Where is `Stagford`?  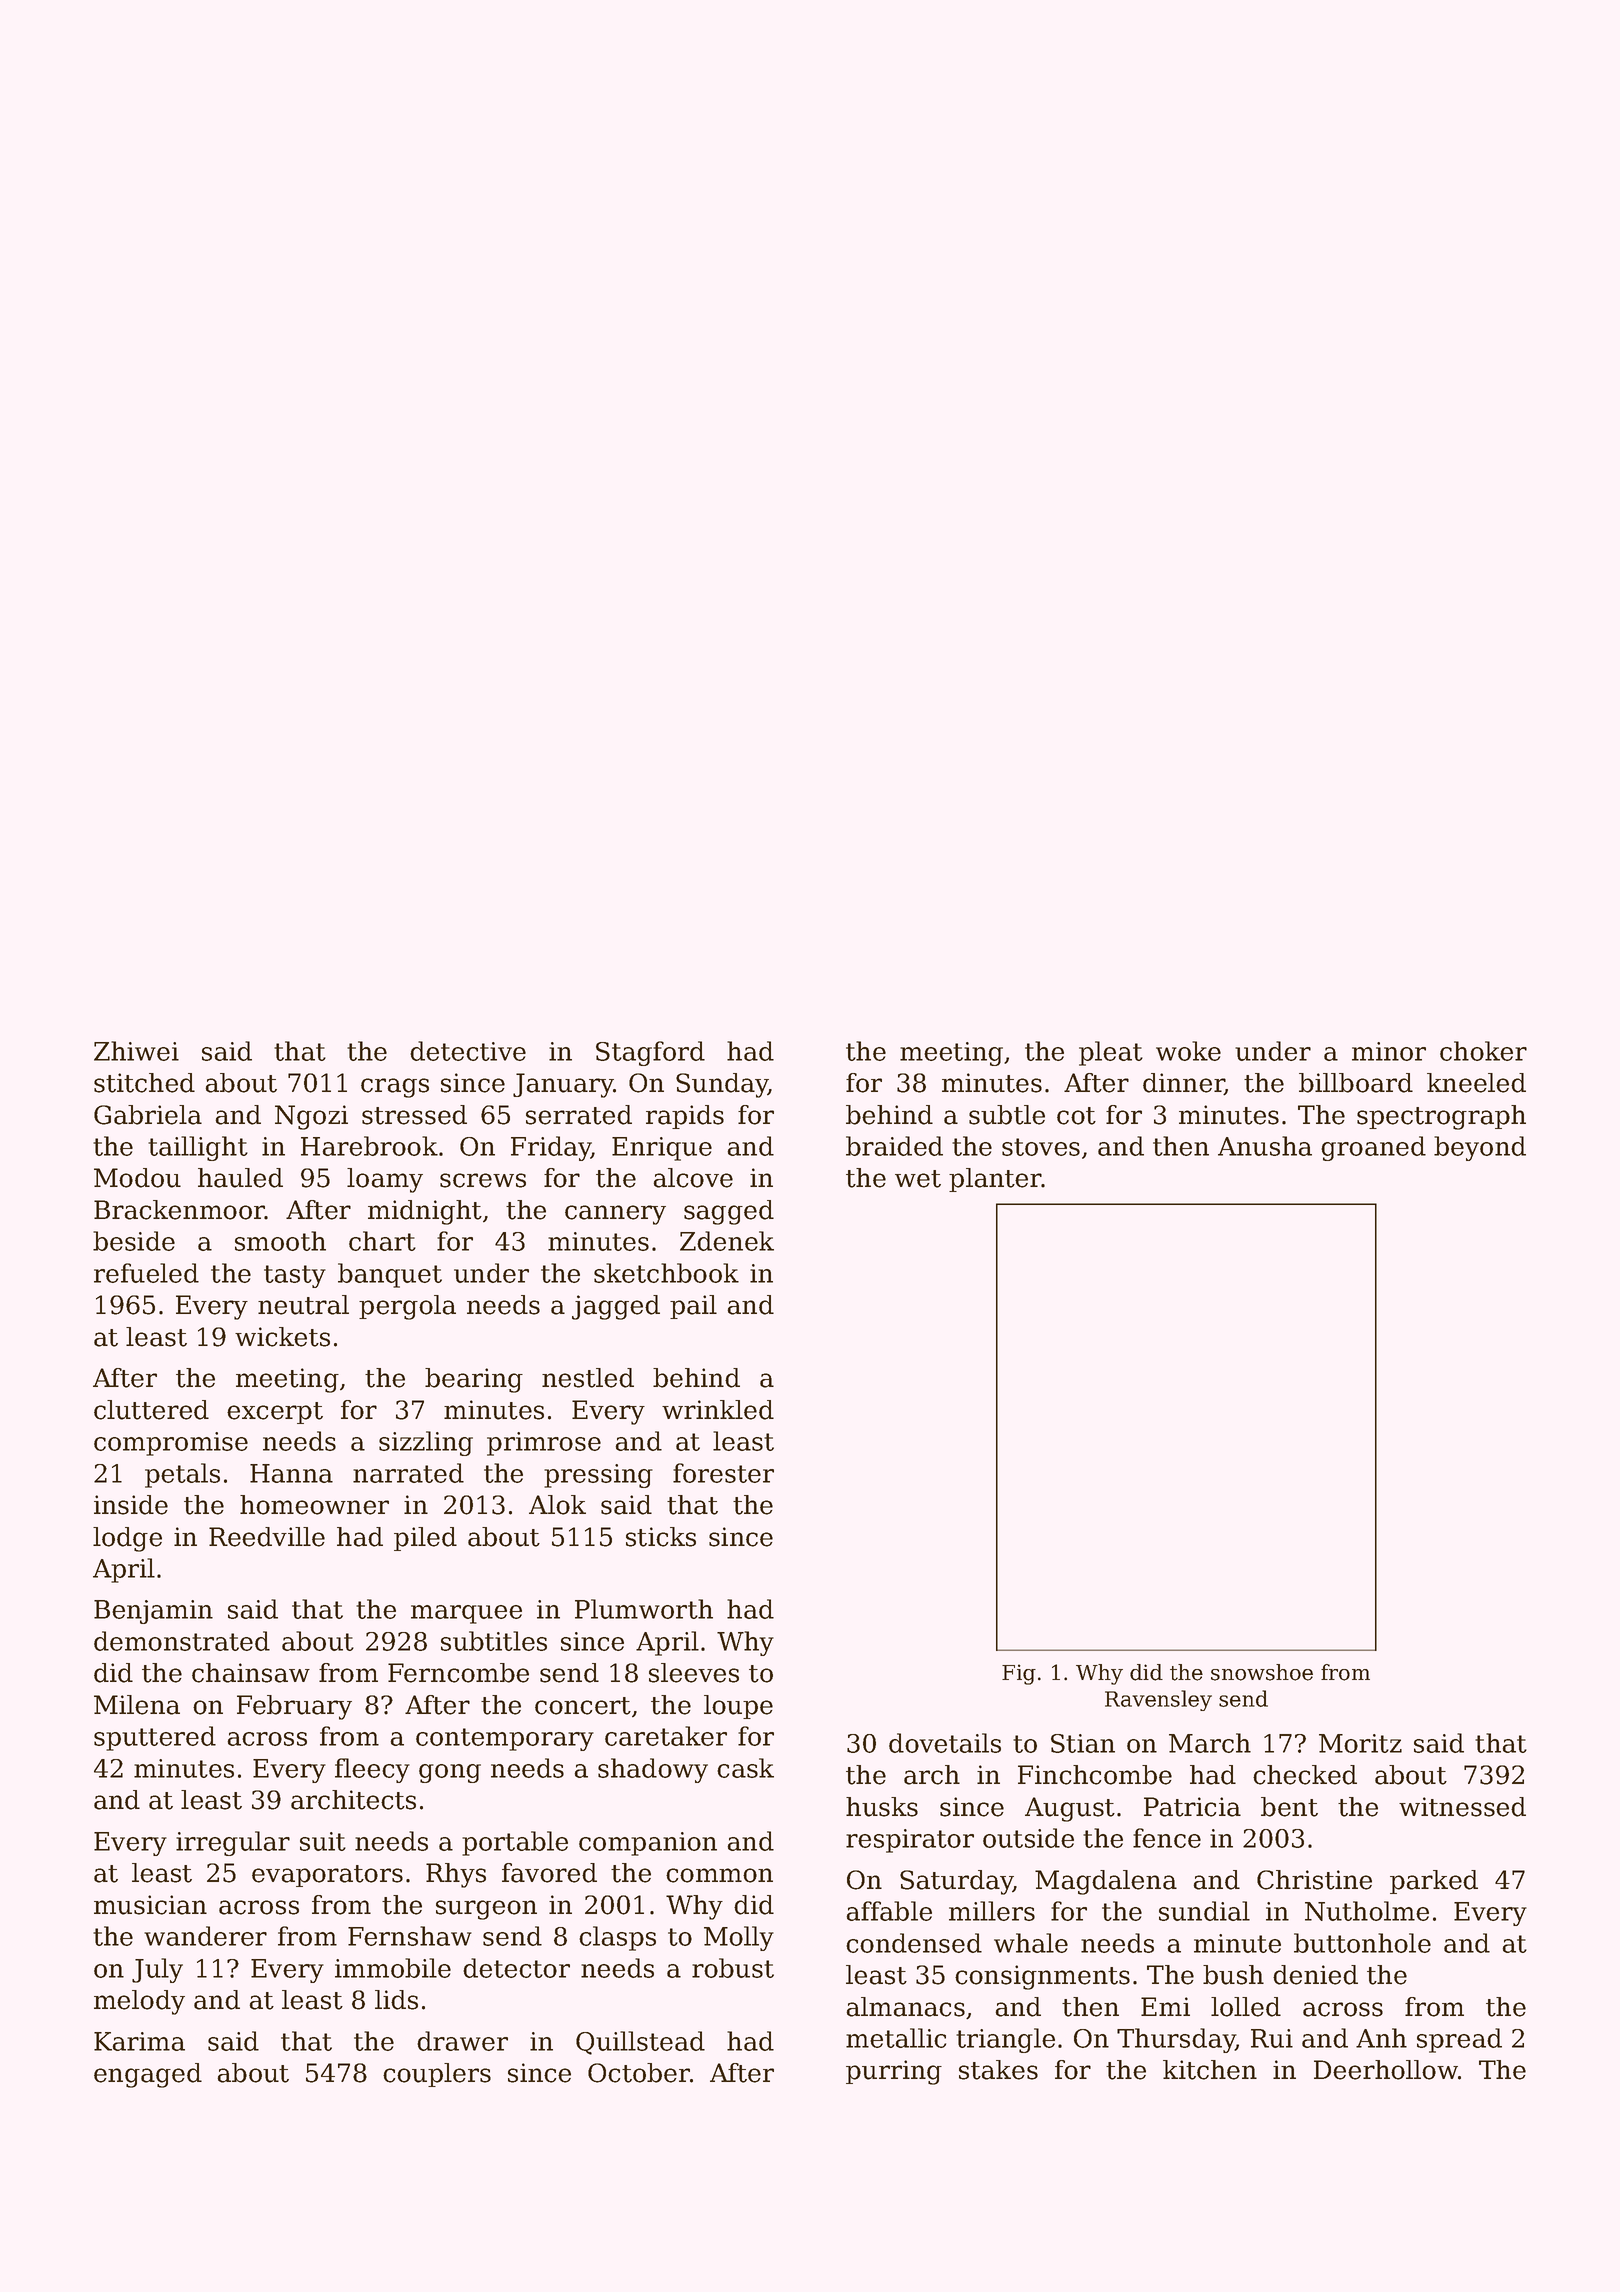
Stagford is located at coordinates (650, 1053).
